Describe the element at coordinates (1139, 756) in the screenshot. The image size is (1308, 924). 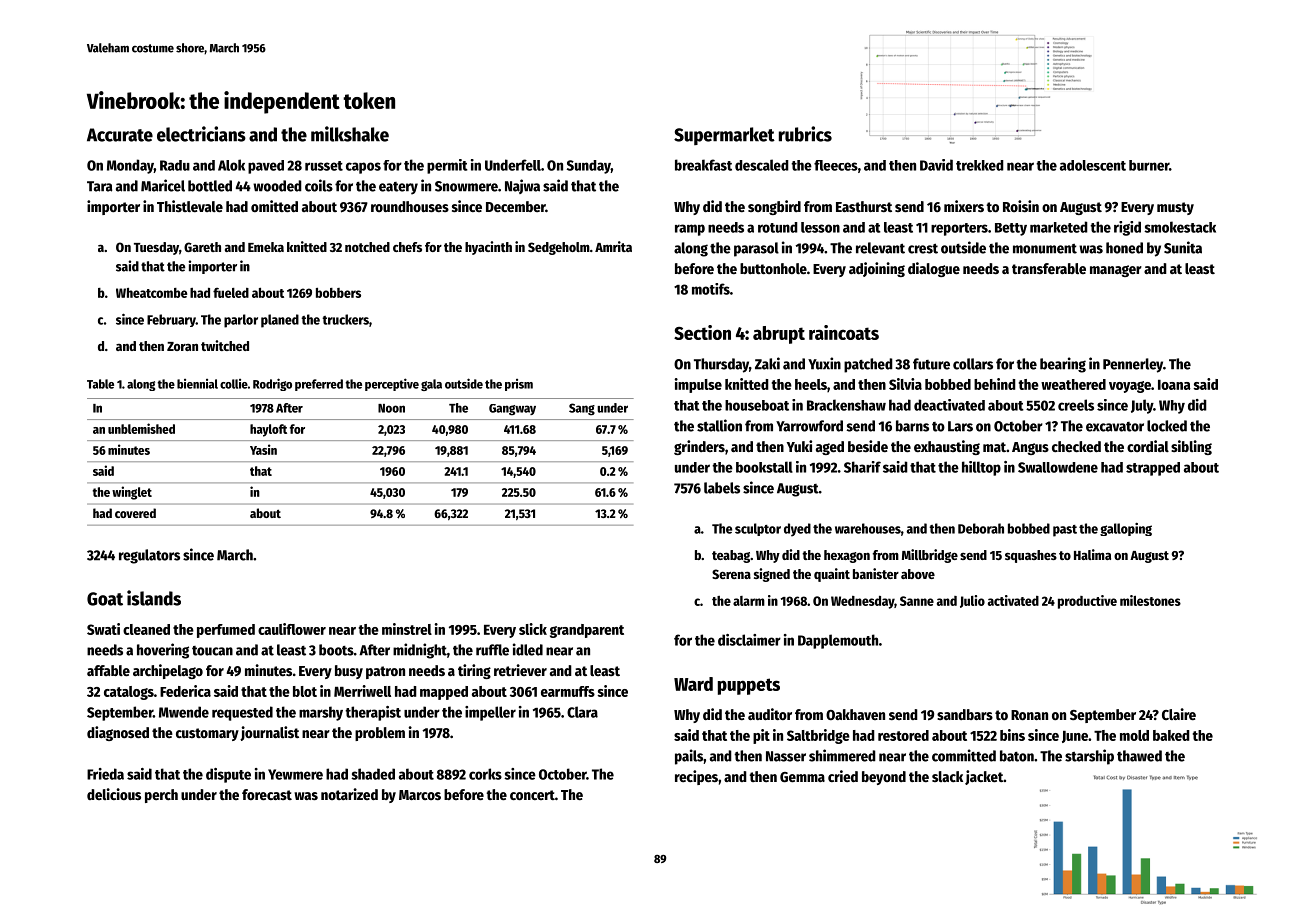
I see `thawed` at that location.
